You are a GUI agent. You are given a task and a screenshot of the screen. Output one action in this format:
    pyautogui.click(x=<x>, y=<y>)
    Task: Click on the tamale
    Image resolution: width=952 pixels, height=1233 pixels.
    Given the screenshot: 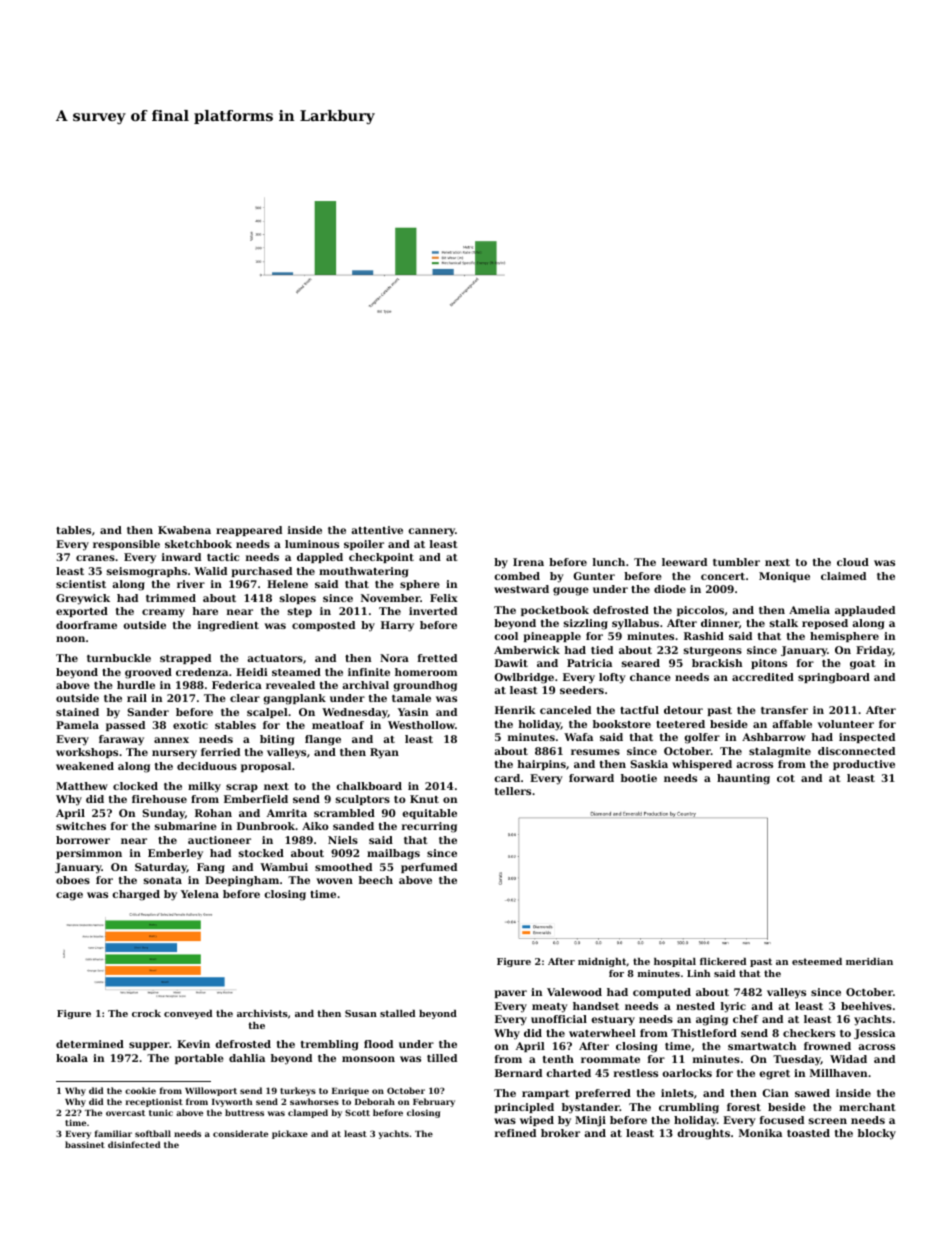 What is the action you would take?
    pyautogui.click(x=411, y=698)
